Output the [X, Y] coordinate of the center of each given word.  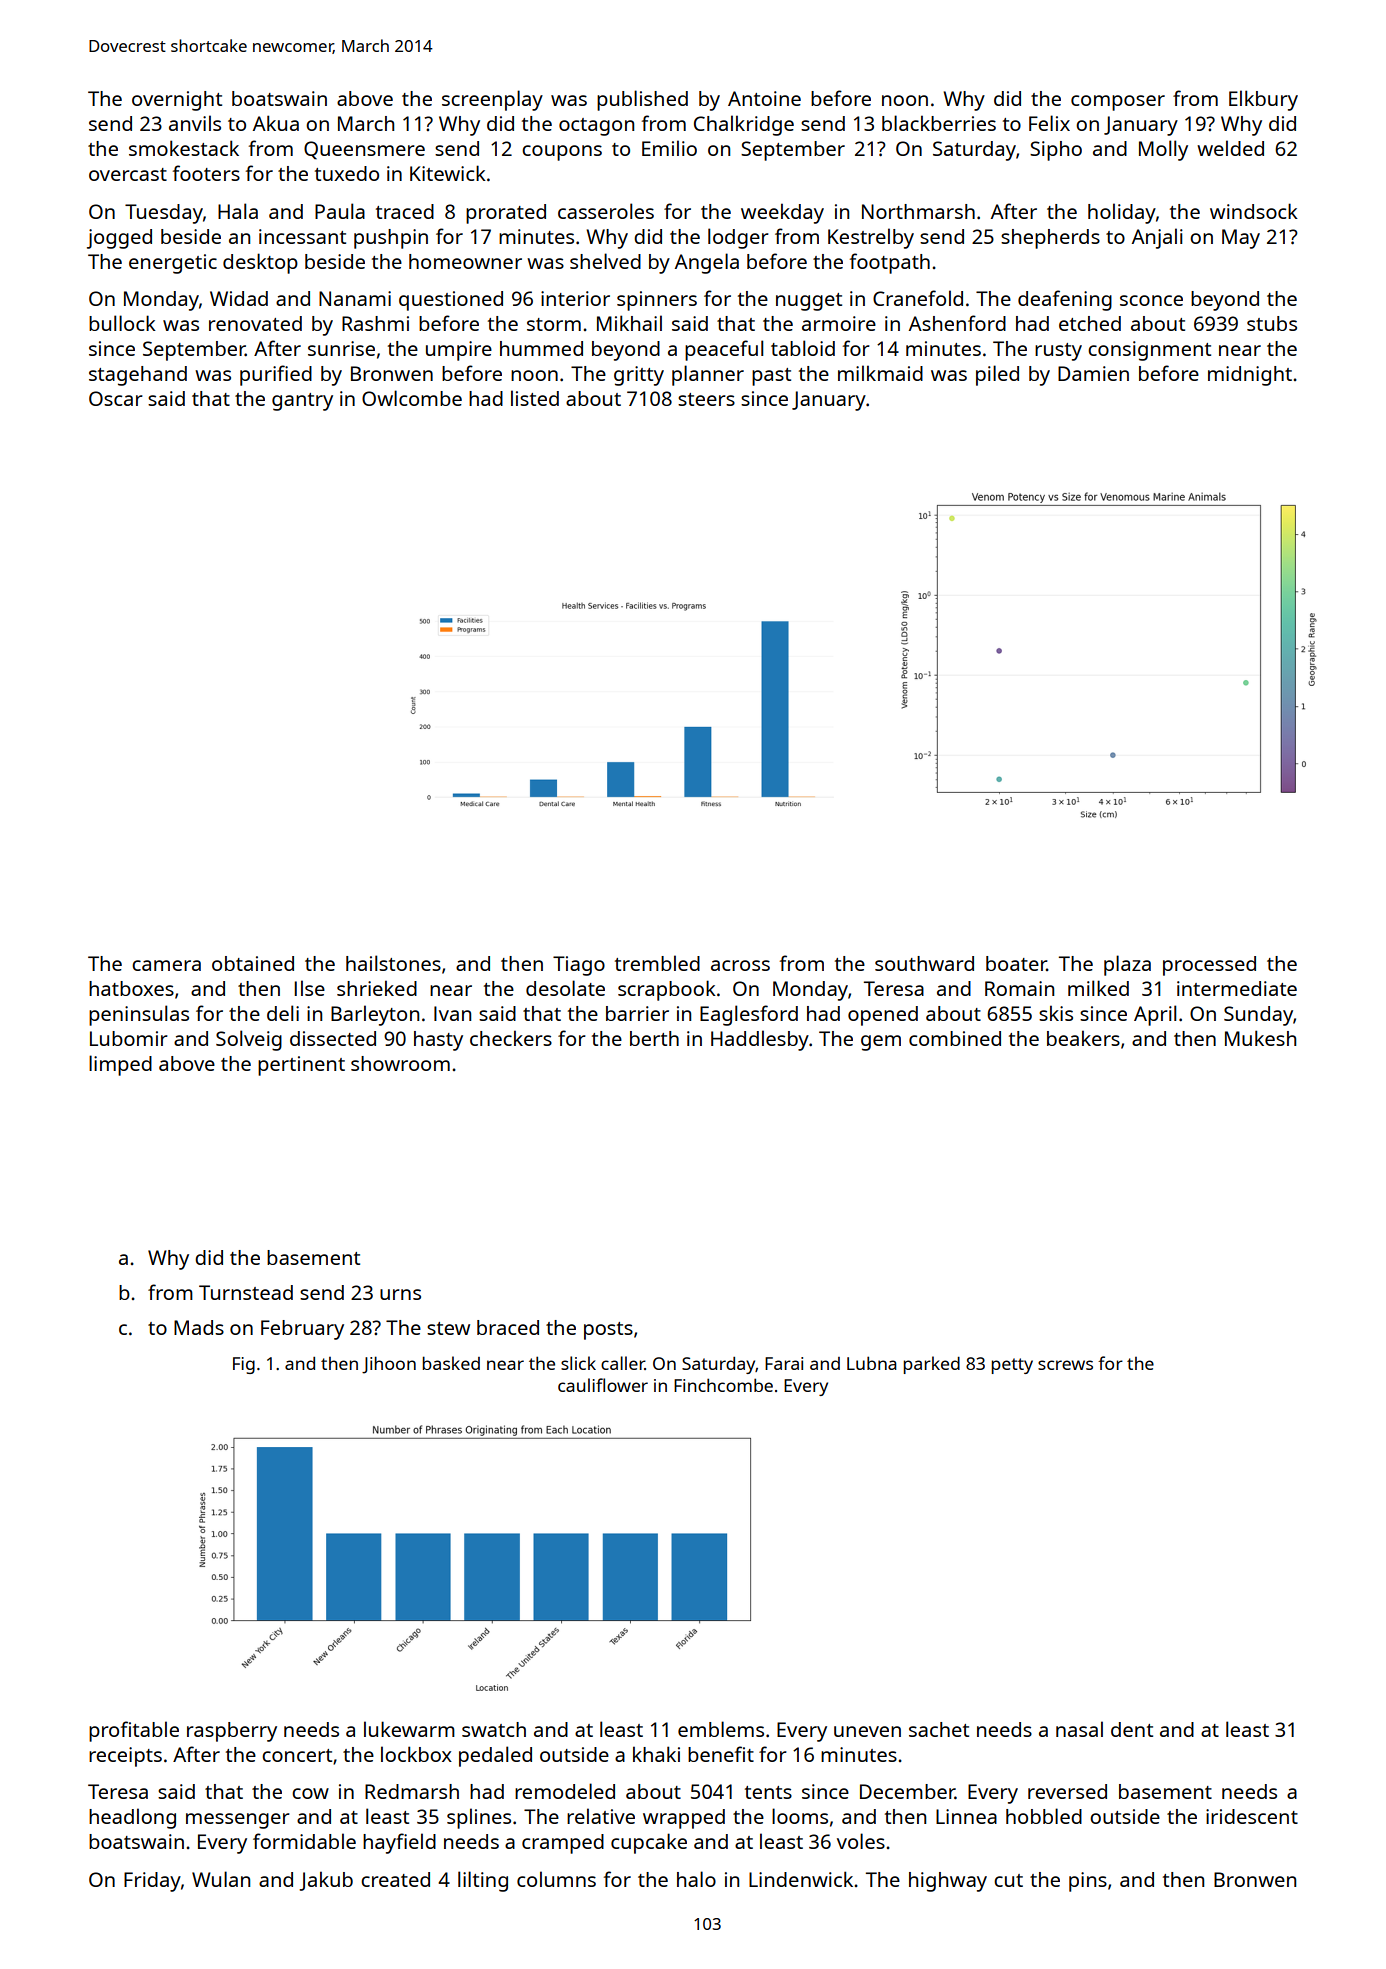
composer [1118, 103]
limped [120, 1065]
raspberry [232, 1732]
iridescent [1252, 1816]
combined [955, 1038]
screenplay [492, 100]
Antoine [764, 98]
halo [696, 1879]
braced [508, 1327]
